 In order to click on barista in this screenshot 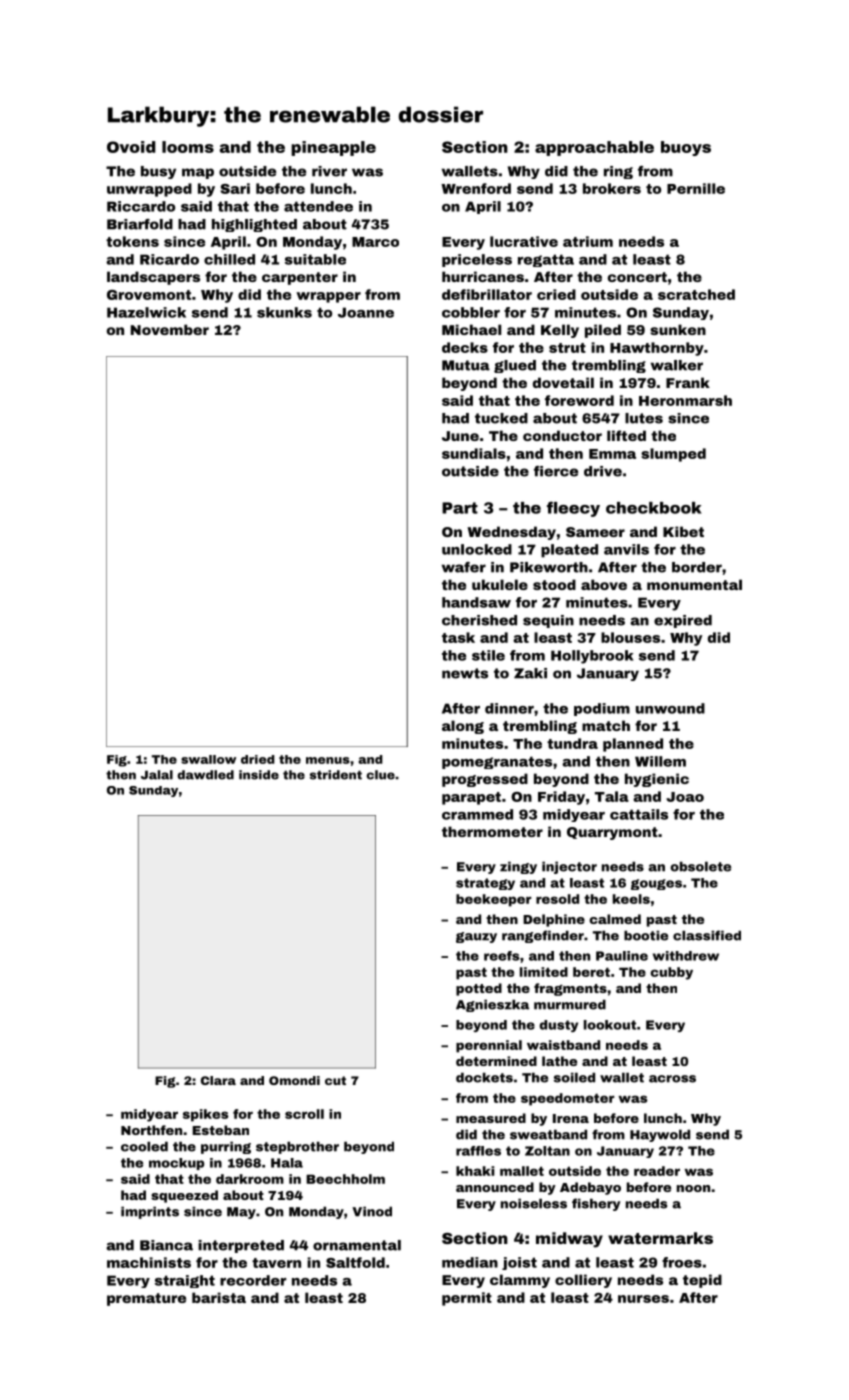, I will do `click(219, 1297)`.
